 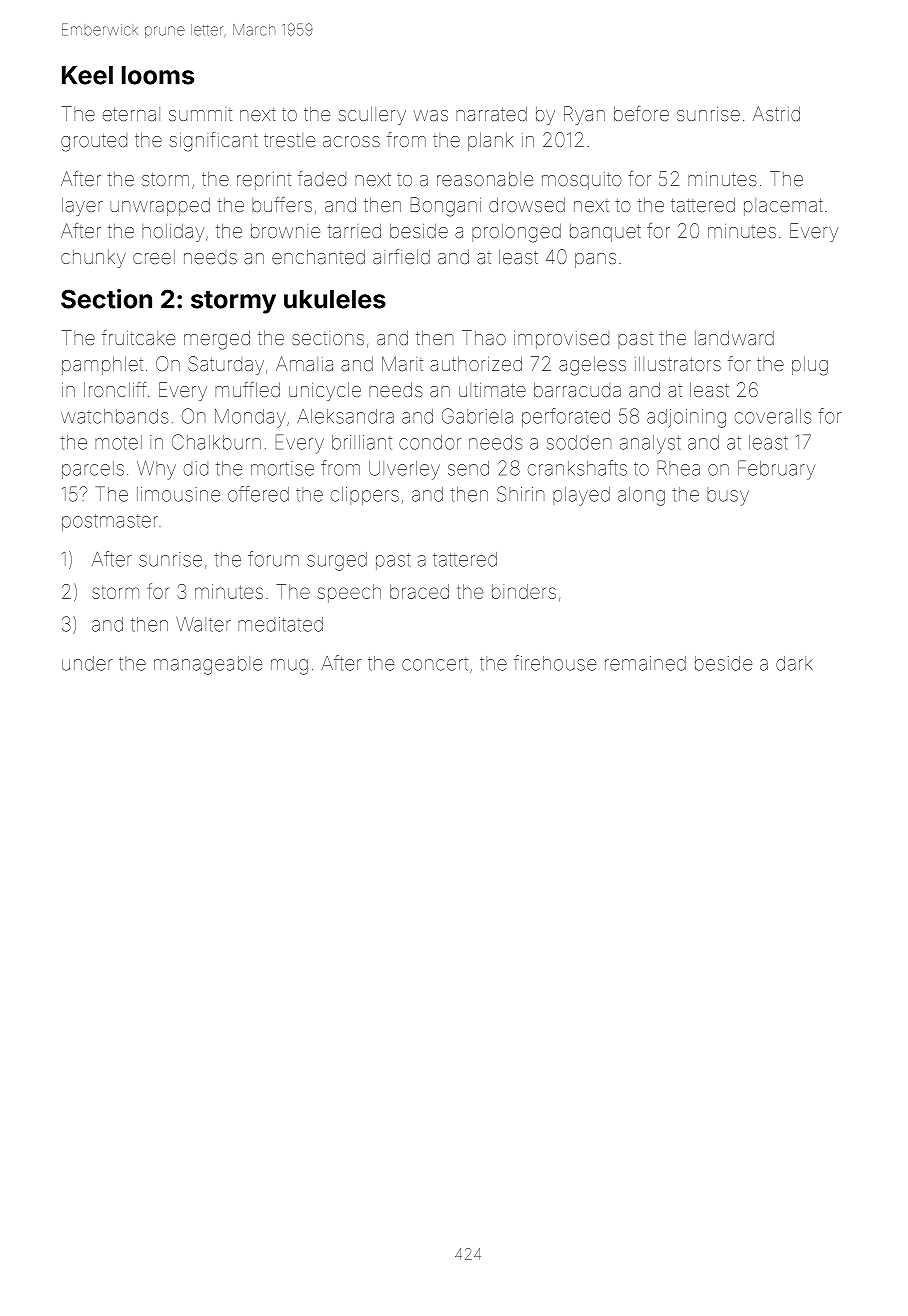 What do you see at coordinates (372, 115) in the image?
I see `scullery` at bounding box center [372, 115].
